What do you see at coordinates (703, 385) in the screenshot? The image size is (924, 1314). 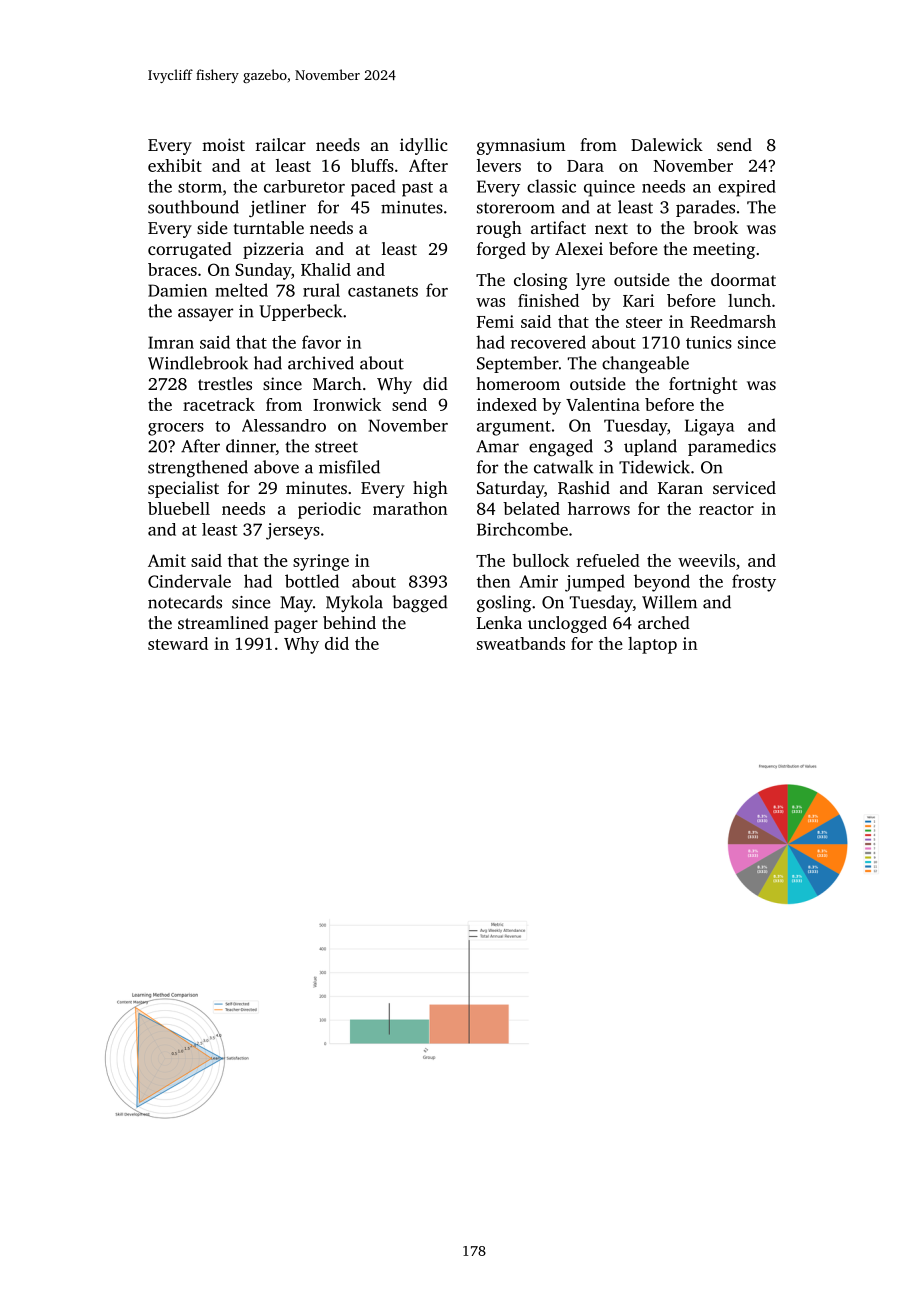 I see `fortnight` at bounding box center [703, 385].
